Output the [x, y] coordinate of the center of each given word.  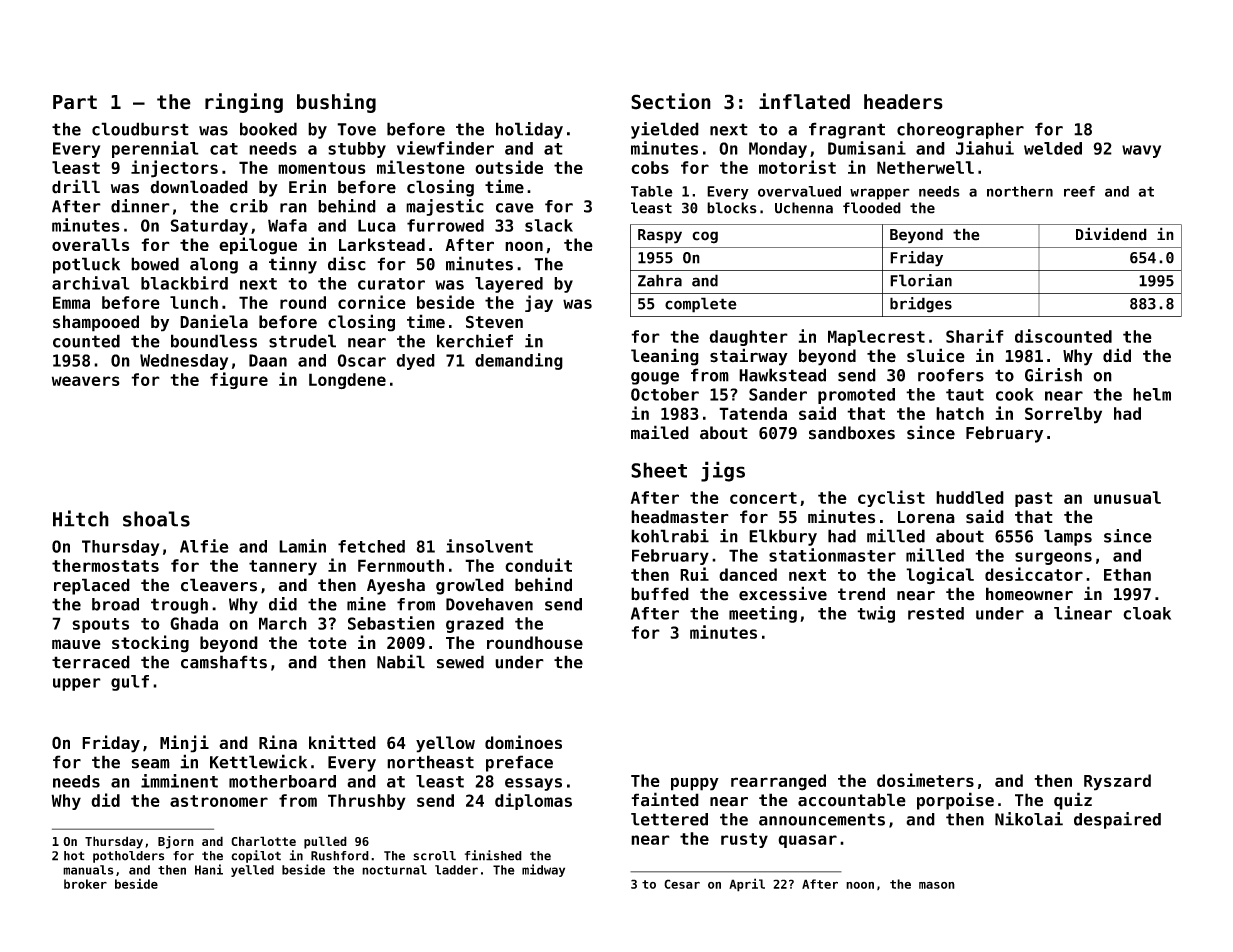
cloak [1147, 613]
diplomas [533, 801]
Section [671, 101]
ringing [244, 103]
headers [903, 102]
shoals [156, 519]
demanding [519, 361]
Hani [209, 869]
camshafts [224, 662]
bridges [921, 305]
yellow [445, 744]
